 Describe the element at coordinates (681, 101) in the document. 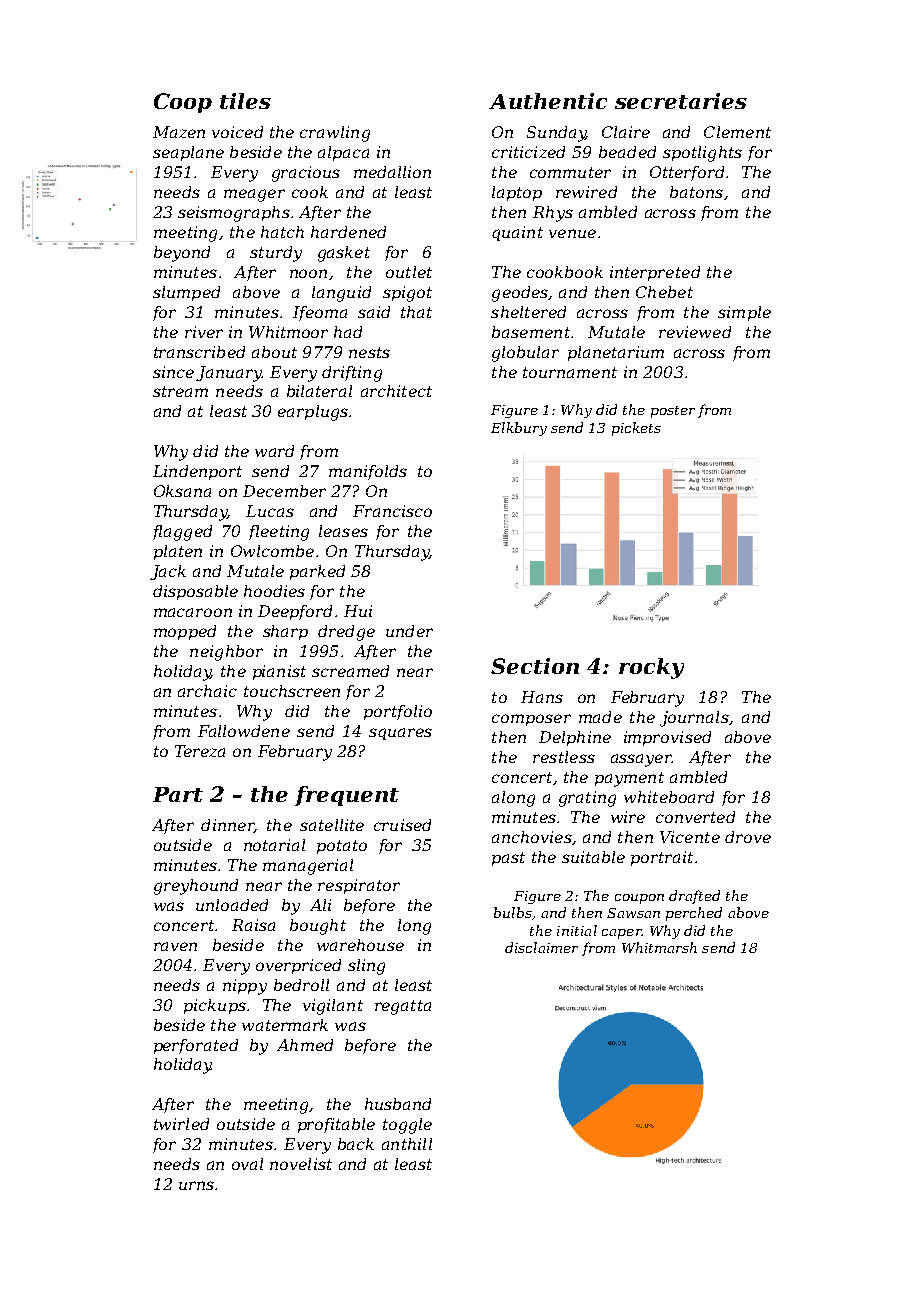

I see `secretaries` at that location.
